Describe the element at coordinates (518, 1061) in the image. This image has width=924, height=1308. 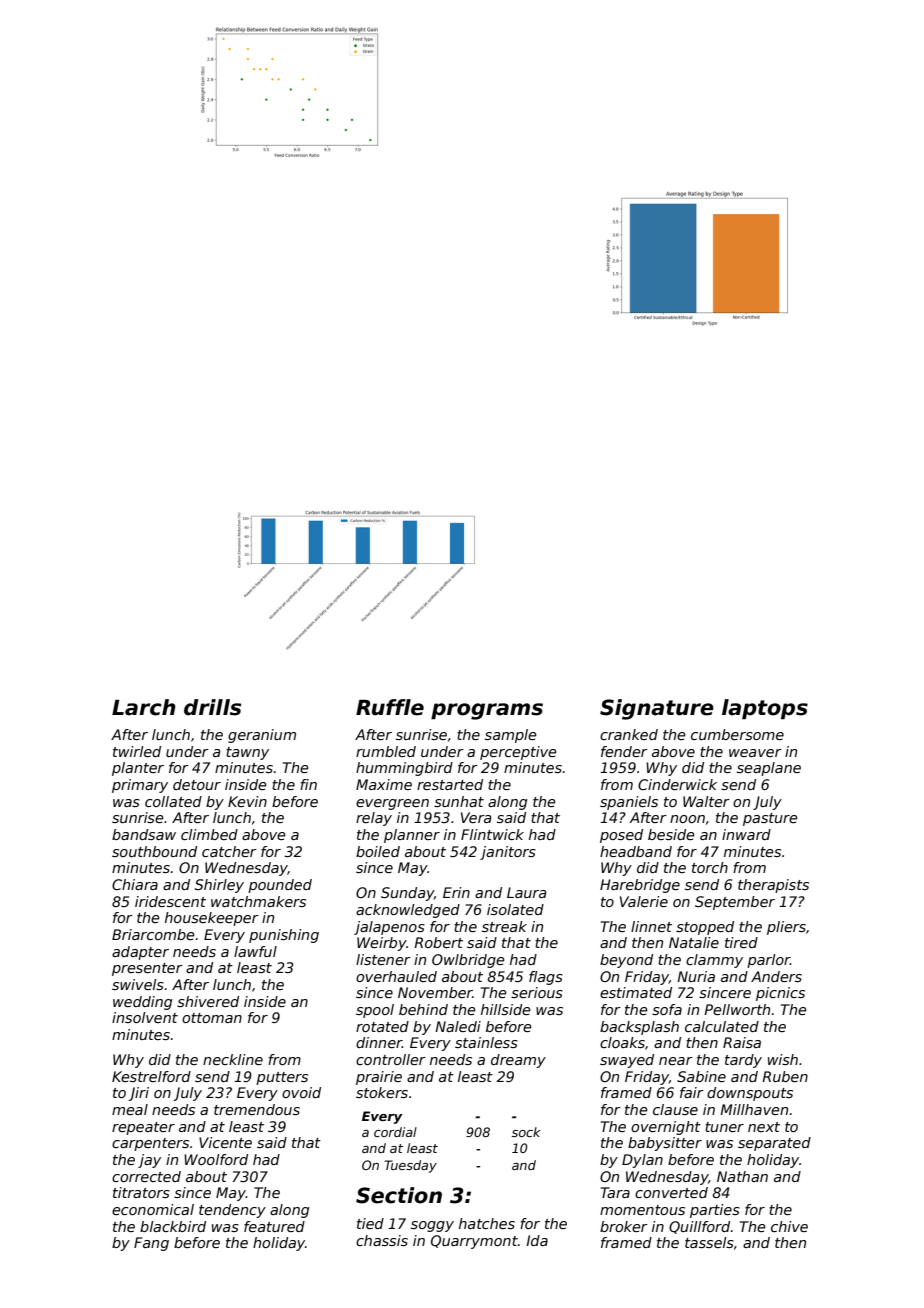
I see `dreamy` at that location.
